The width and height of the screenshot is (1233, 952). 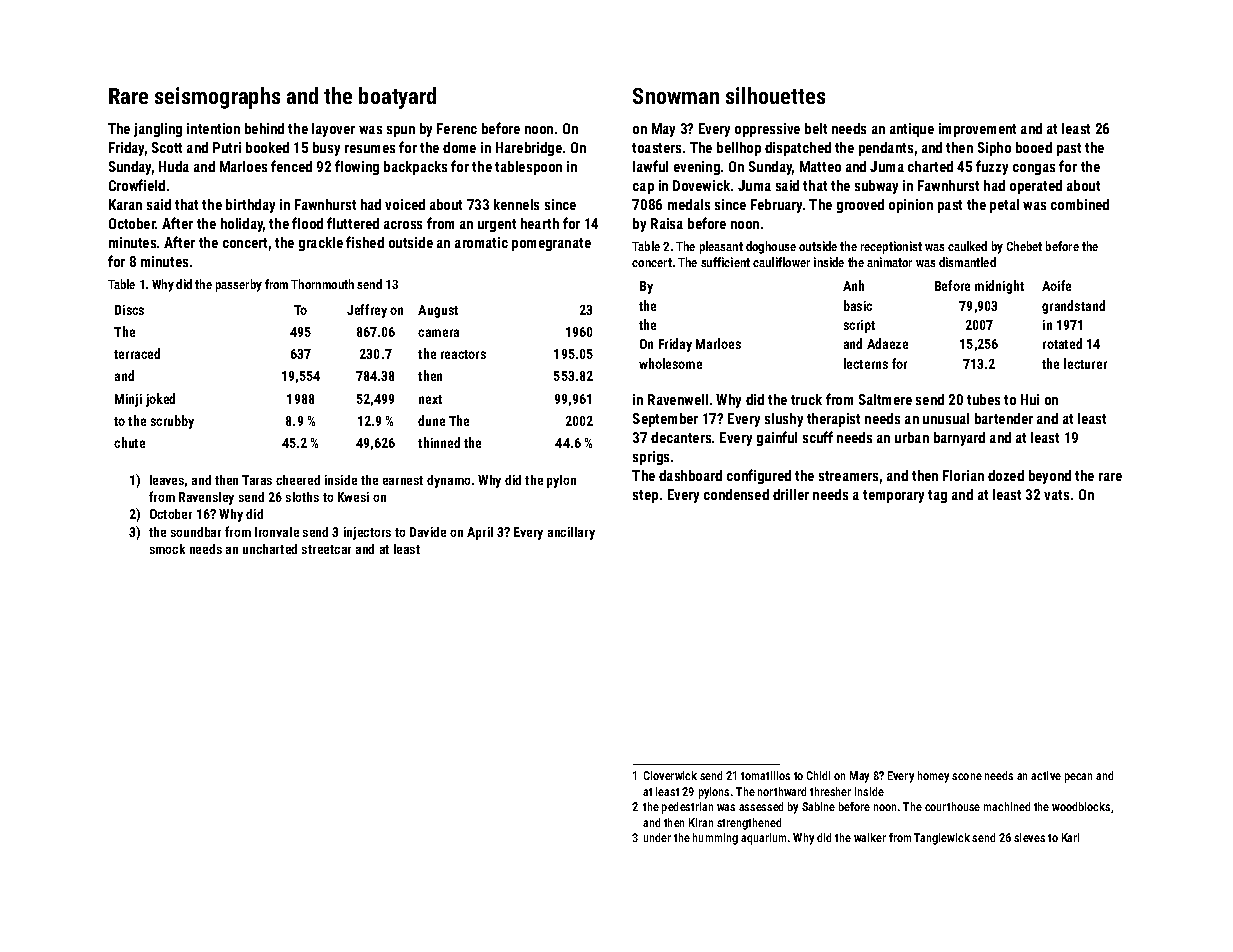 I want to click on beyond, so click(x=1050, y=477).
